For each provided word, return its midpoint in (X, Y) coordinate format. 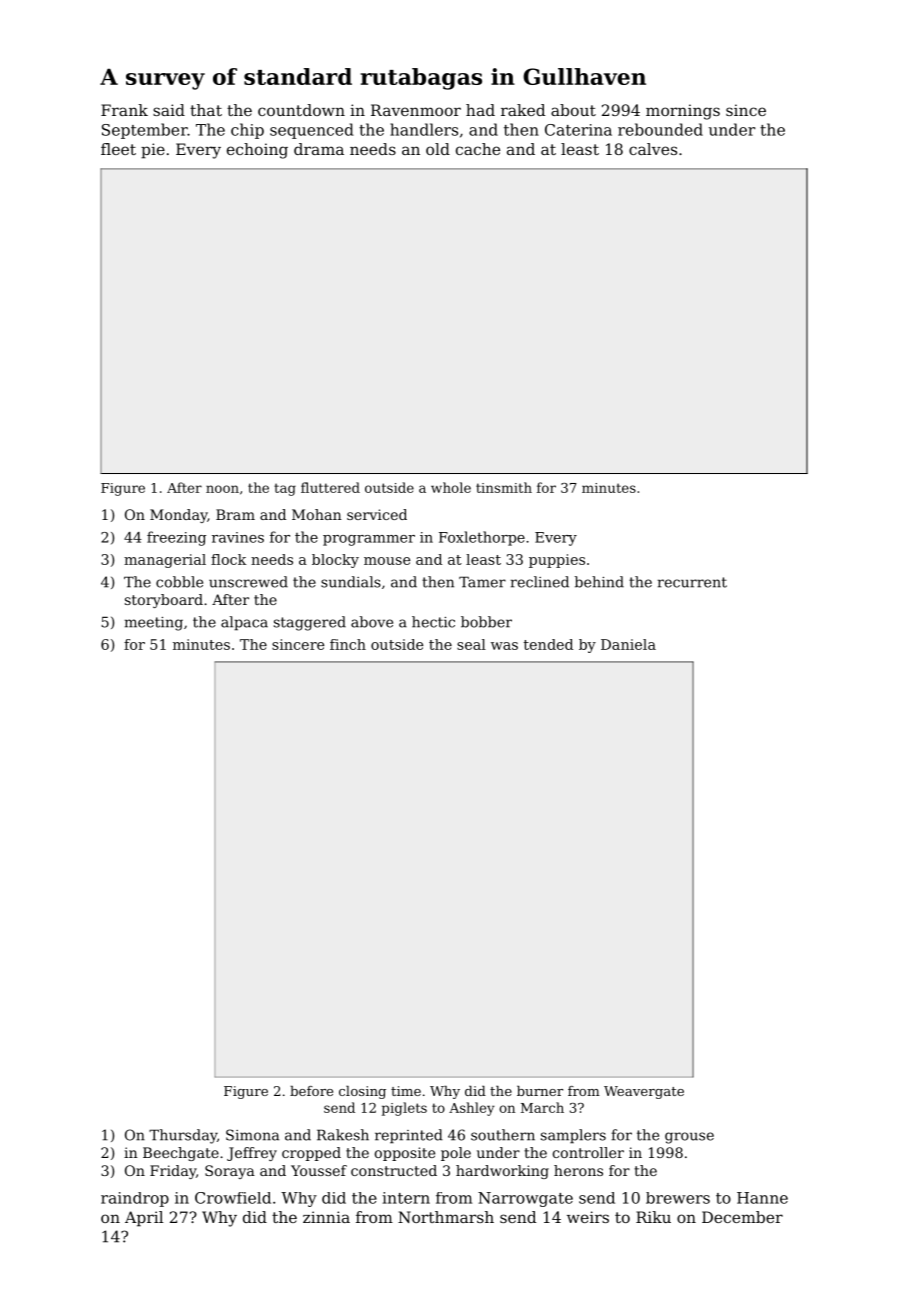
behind (599, 582)
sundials (351, 582)
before (311, 1091)
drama (319, 149)
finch (348, 644)
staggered (310, 623)
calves (653, 149)
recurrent (692, 582)
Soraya (230, 1172)
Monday (178, 516)
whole (451, 487)
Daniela (628, 644)
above (372, 622)
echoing (257, 151)
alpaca (244, 623)
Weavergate (644, 1092)
